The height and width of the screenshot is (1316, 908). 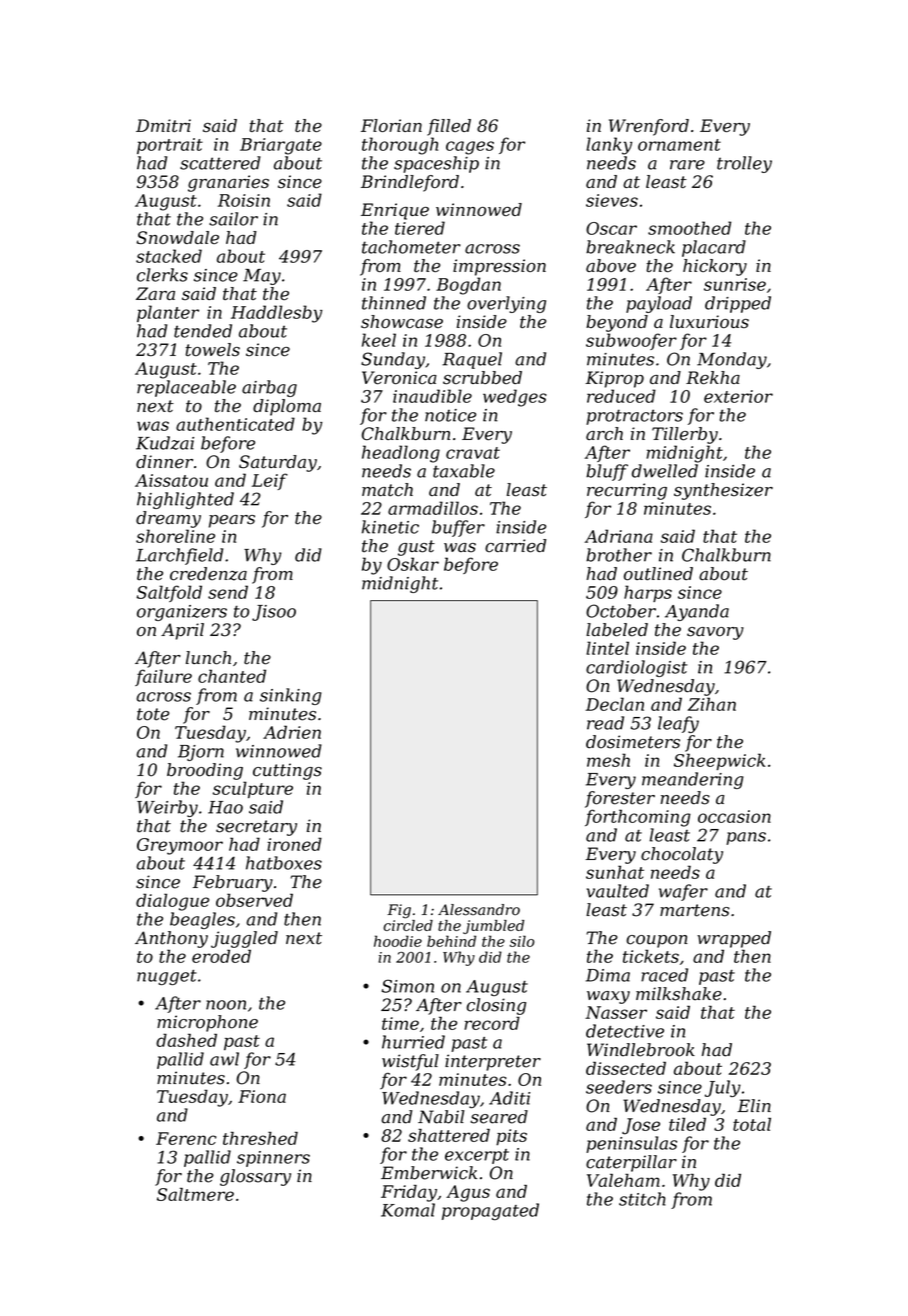 What do you see at coordinates (634, 417) in the screenshot?
I see `protractors` at bounding box center [634, 417].
